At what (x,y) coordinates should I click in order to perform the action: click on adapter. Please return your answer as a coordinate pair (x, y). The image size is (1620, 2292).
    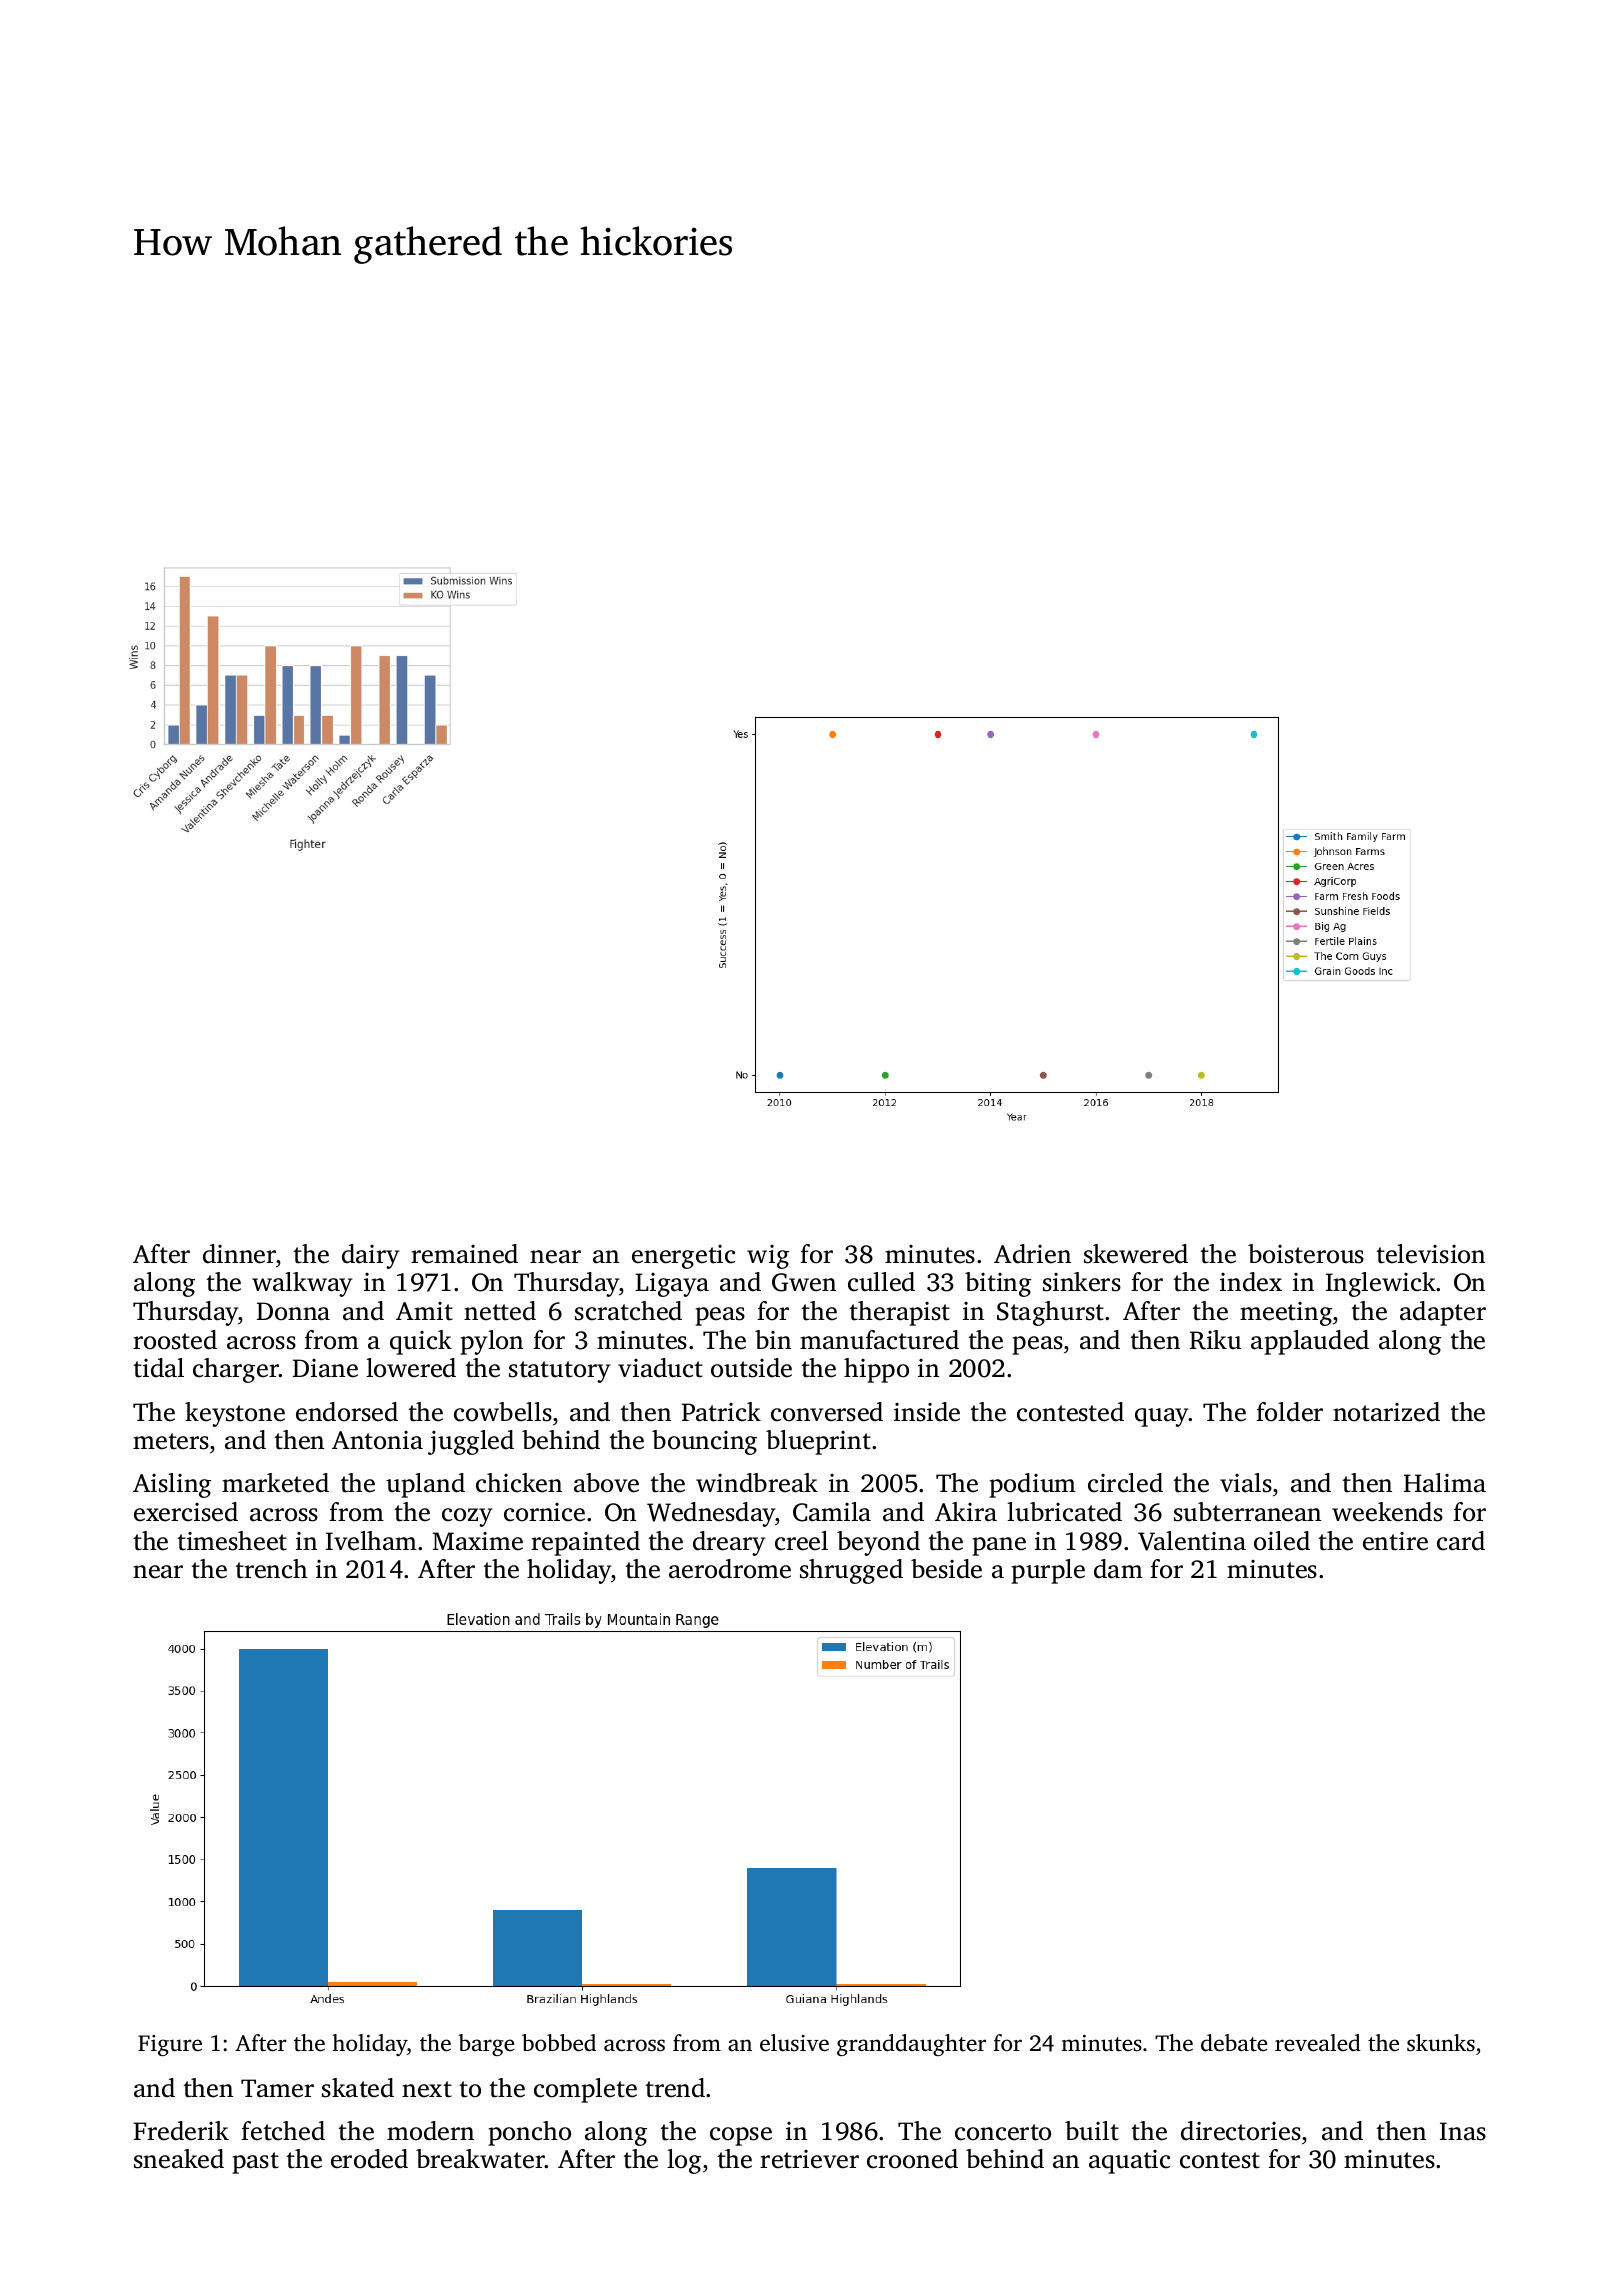
    Looking at the image, I should click on (1443, 1313).
